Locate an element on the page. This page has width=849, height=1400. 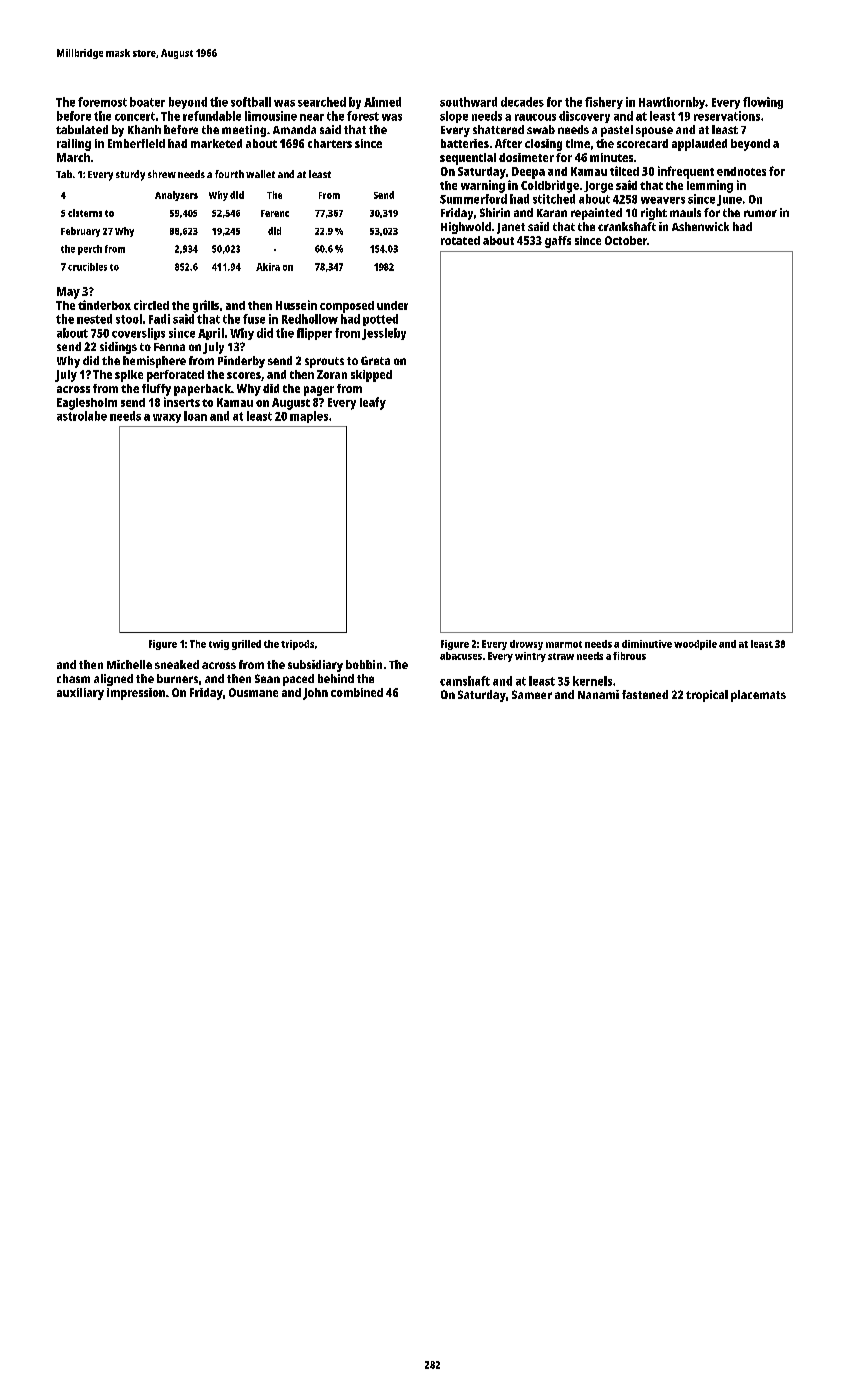
burners is located at coordinates (177, 678).
